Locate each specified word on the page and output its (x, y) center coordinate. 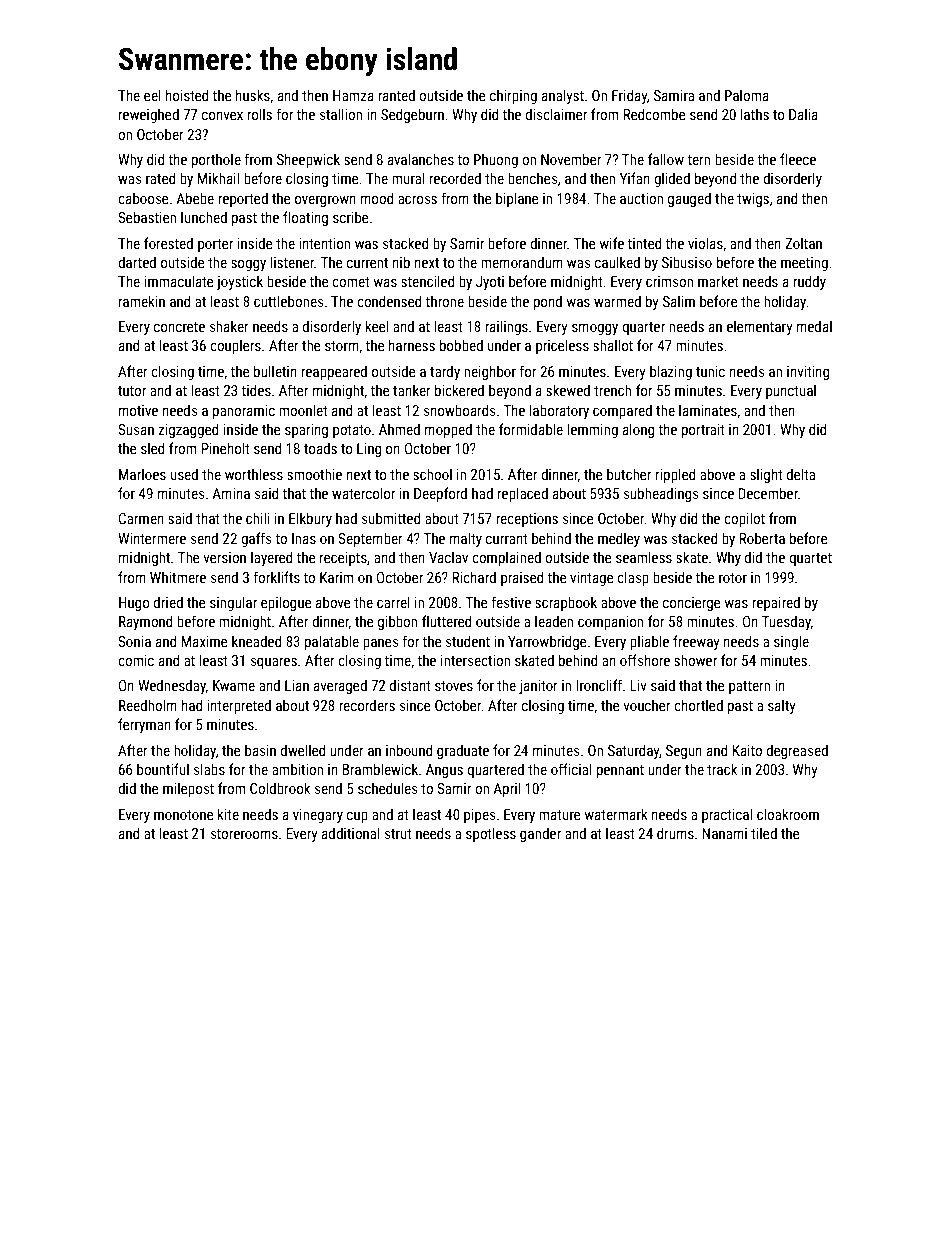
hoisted (187, 95)
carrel (393, 602)
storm (342, 346)
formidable (531, 429)
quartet (810, 559)
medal (814, 326)
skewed (568, 390)
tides (256, 390)
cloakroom (788, 814)
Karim (336, 577)
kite (228, 814)
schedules (387, 788)
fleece (798, 159)
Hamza (353, 95)
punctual (791, 391)
